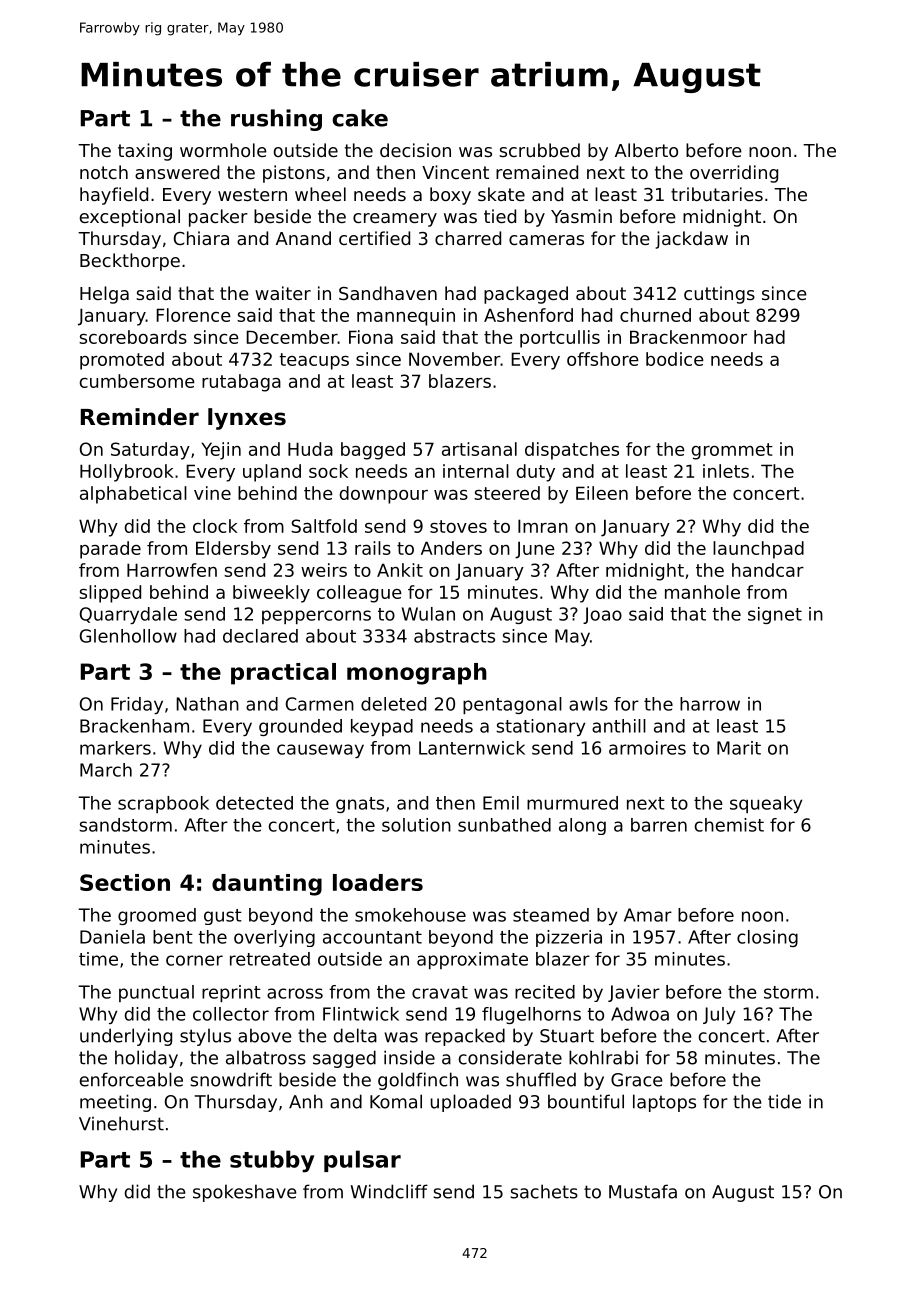 This document has width=924, height=1308. Describe the element at coordinates (241, 383) in the document. I see `rutabaga` at that location.
